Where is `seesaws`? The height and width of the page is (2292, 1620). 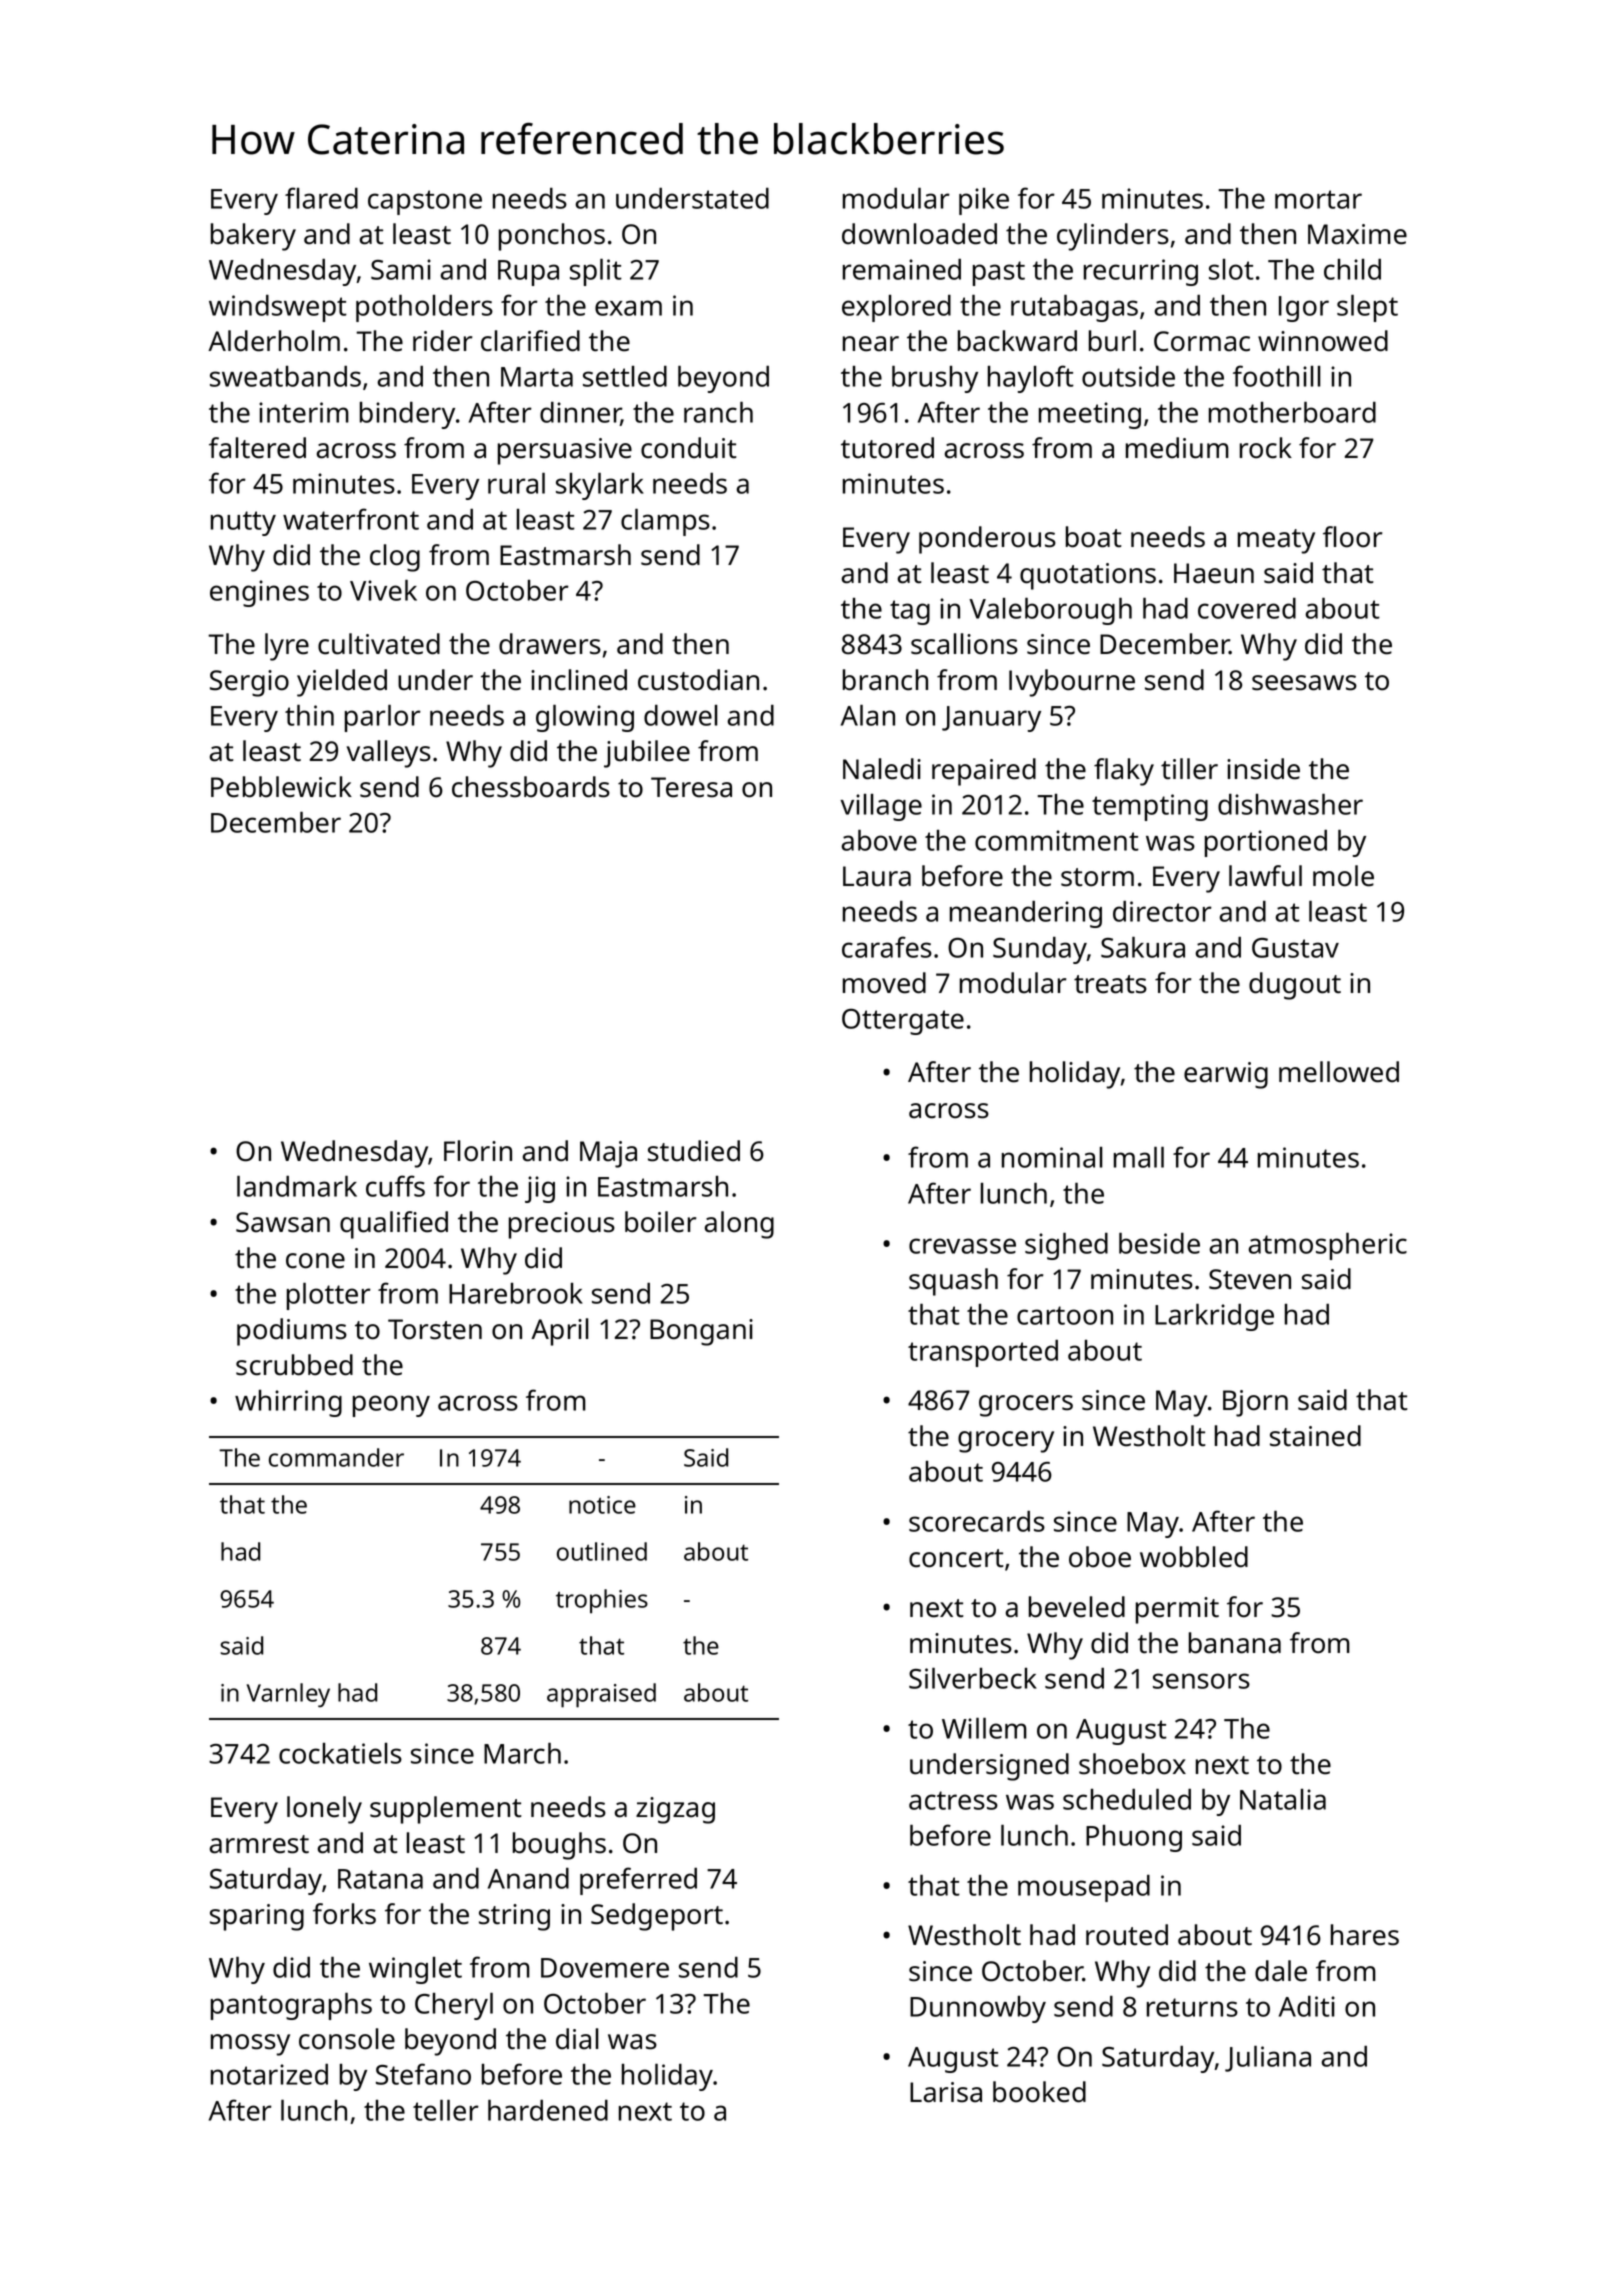
seesaws is located at coordinates (1304, 683).
